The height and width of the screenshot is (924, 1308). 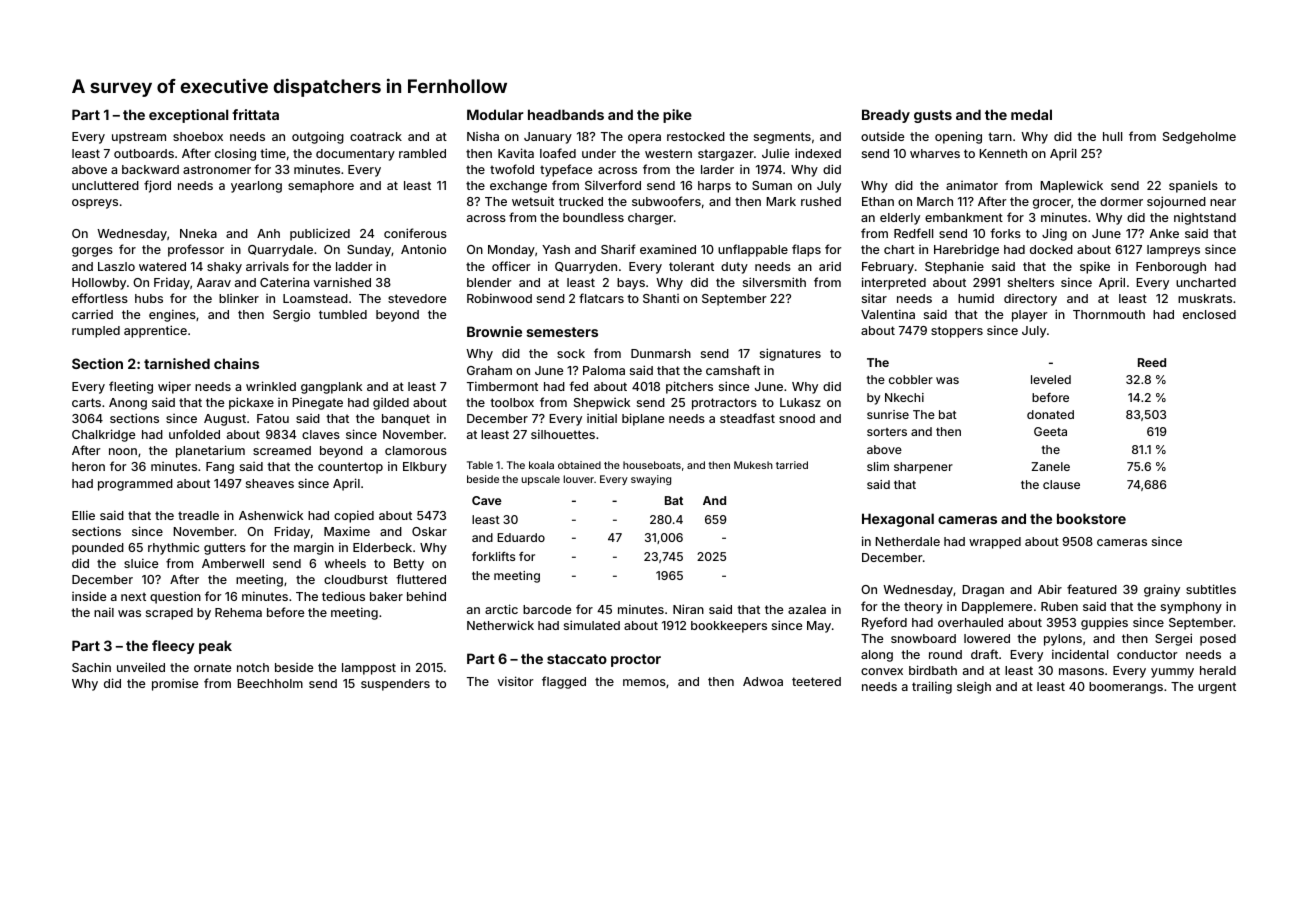 I want to click on carts, so click(x=86, y=402).
